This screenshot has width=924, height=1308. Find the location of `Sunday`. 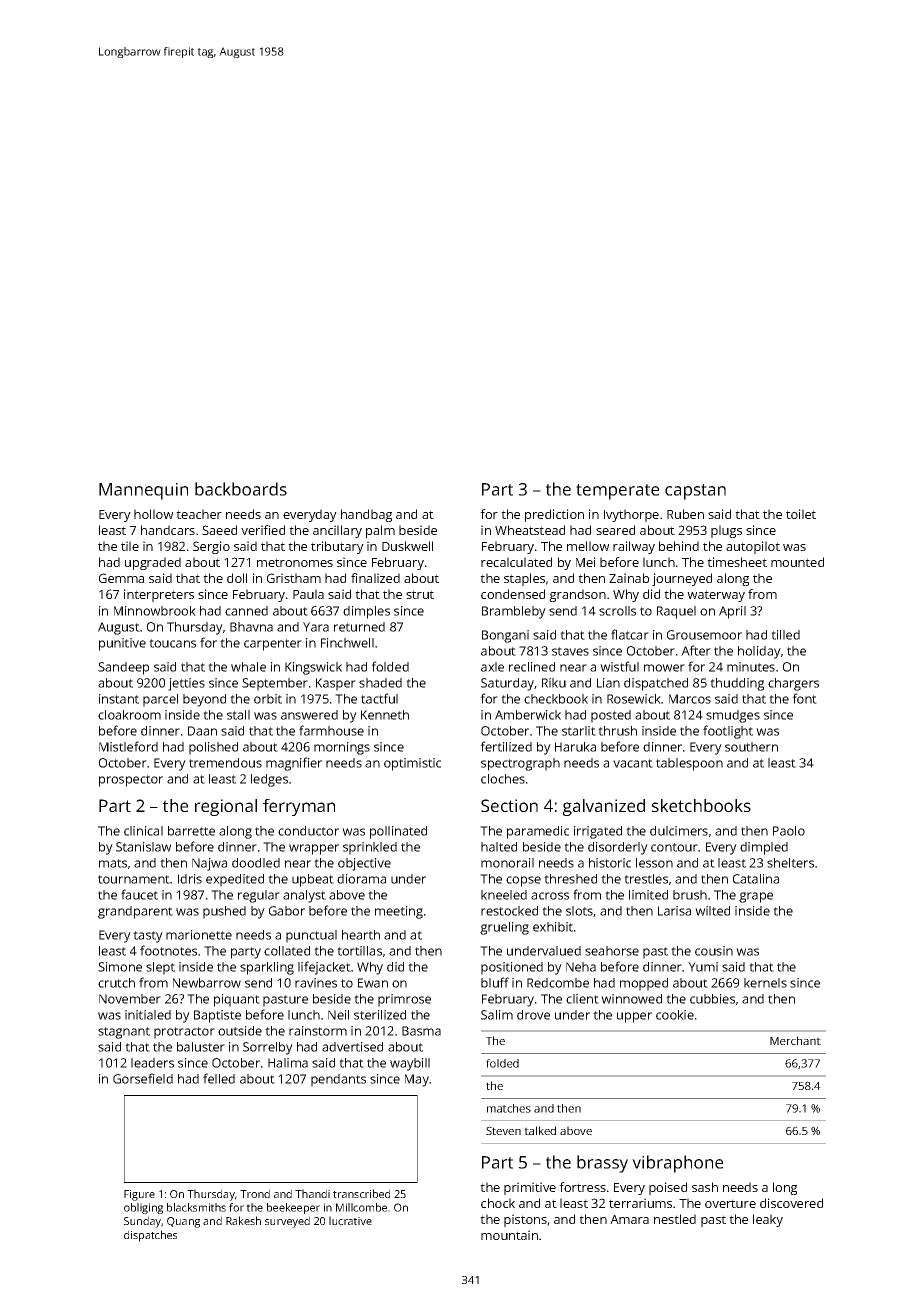

Sunday is located at coordinates (142, 1222).
